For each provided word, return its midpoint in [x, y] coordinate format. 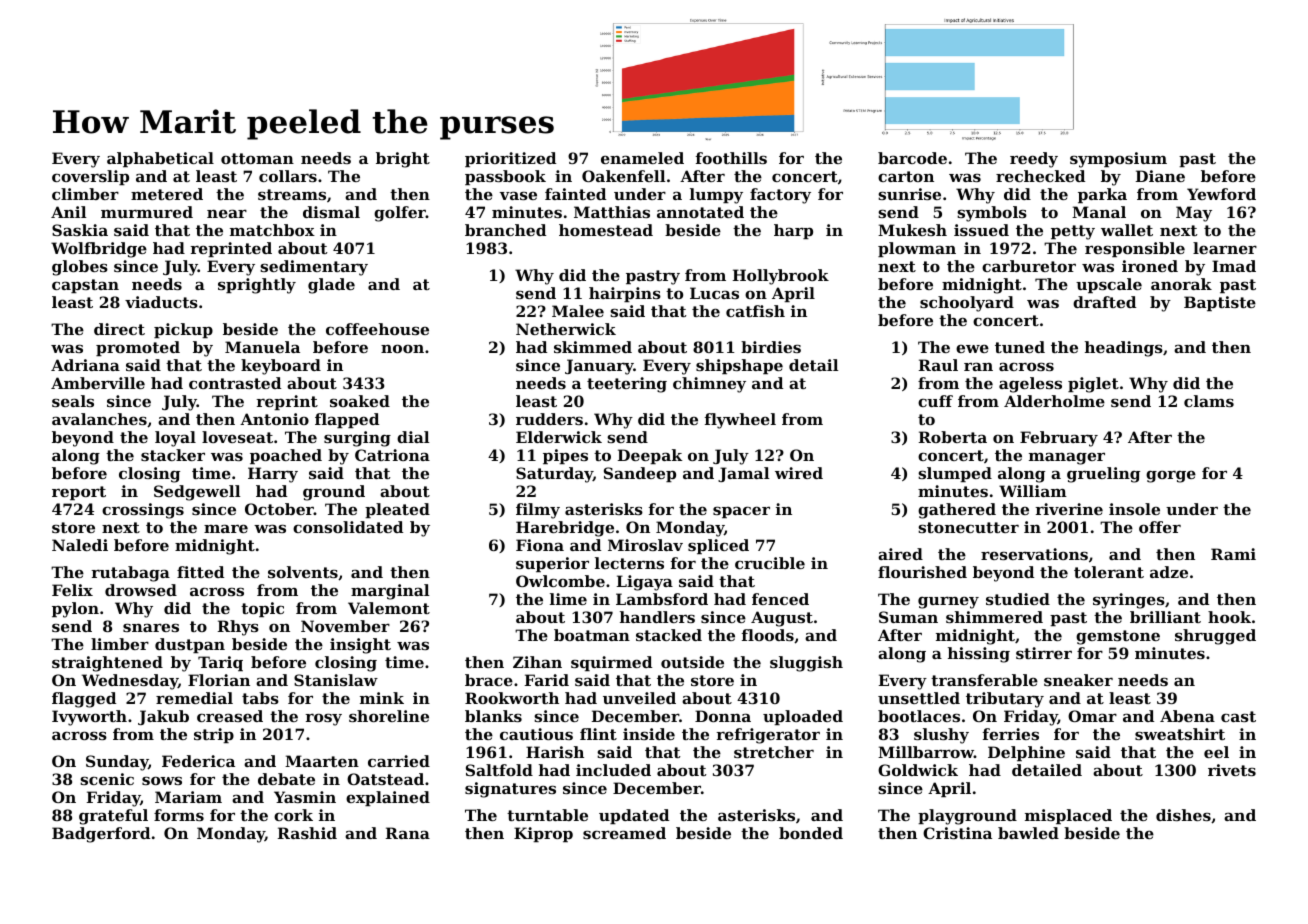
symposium [1118, 160]
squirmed [611, 663]
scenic [107, 779]
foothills [731, 158]
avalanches [99, 419]
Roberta [953, 437]
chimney [709, 385]
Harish [555, 752]
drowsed [141, 590]
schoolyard [967, 304]
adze [1169, 572]
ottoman [257, 158]
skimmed [593, 347]
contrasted [235, 383]
